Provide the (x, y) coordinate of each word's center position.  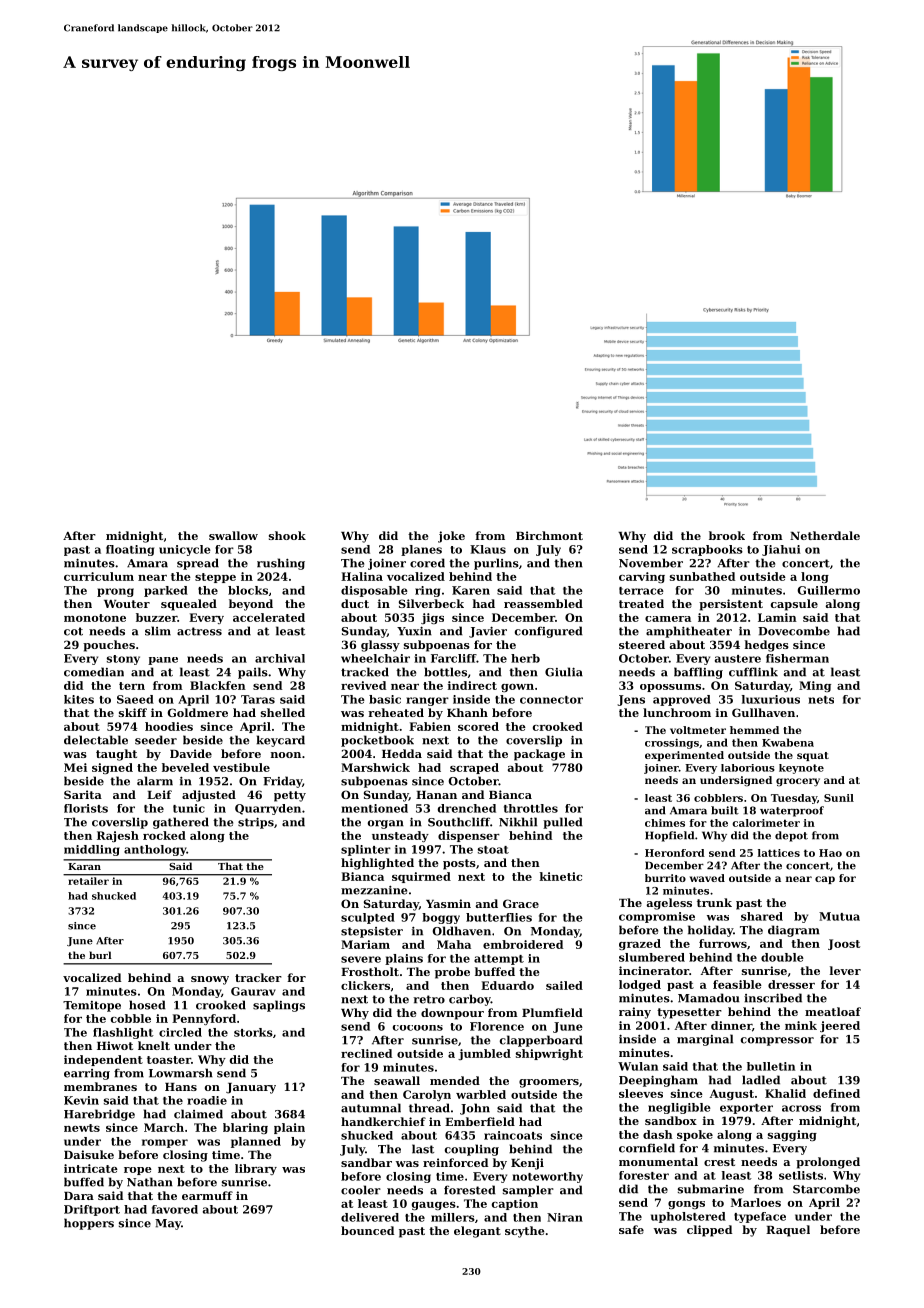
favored (175, 1209)
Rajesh (118, 836)
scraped (474, 768)
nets (821, 700)
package (539, 755)
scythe (525, 1232)
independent (103, 1060)
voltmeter (698, 730)
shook (287, 535)
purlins (496, 564)
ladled (761, 1080)
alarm (155, 781)
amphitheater (689, 632)
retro (429, 999)
